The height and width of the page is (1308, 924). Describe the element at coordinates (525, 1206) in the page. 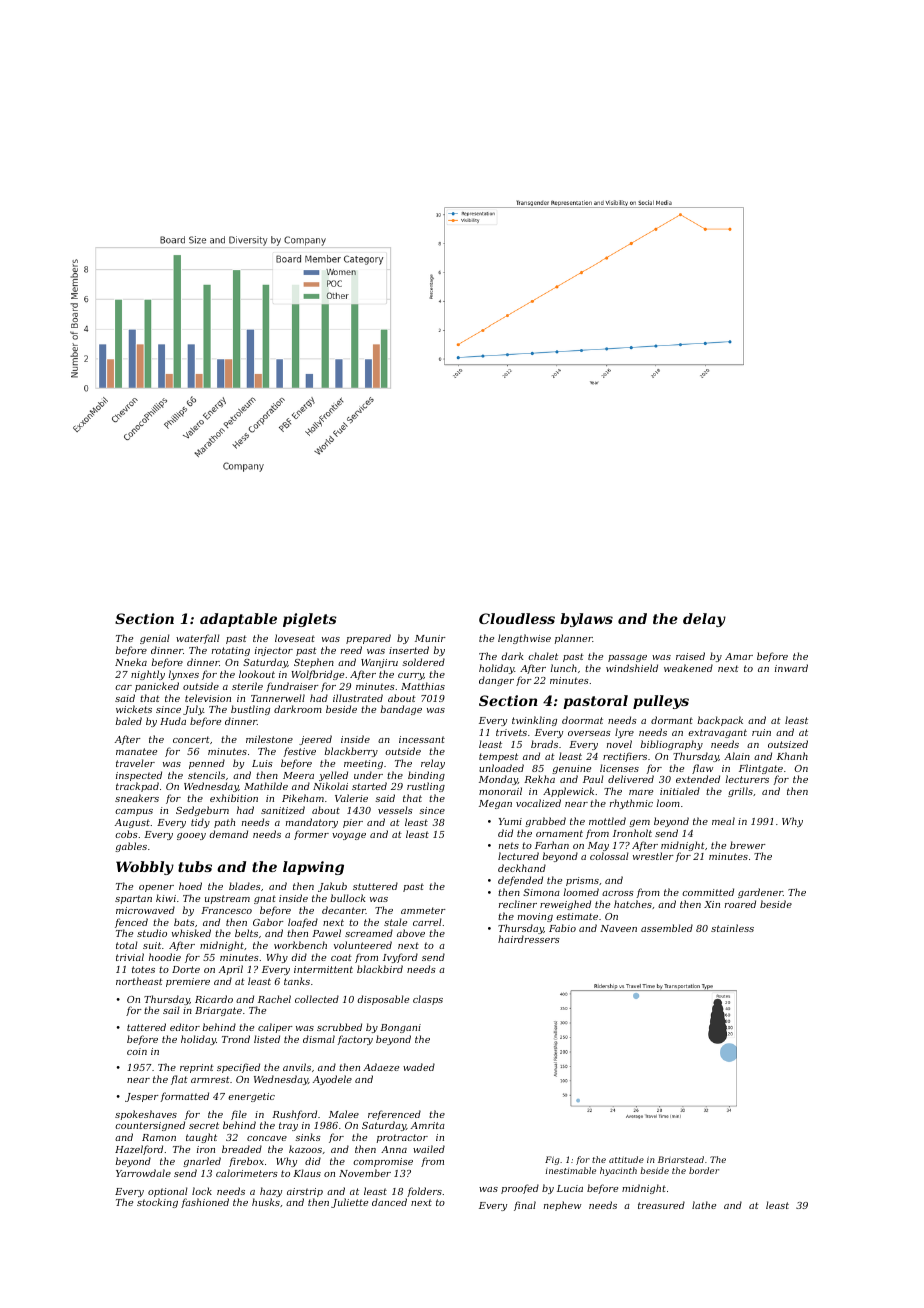

I see `final` at that location.
